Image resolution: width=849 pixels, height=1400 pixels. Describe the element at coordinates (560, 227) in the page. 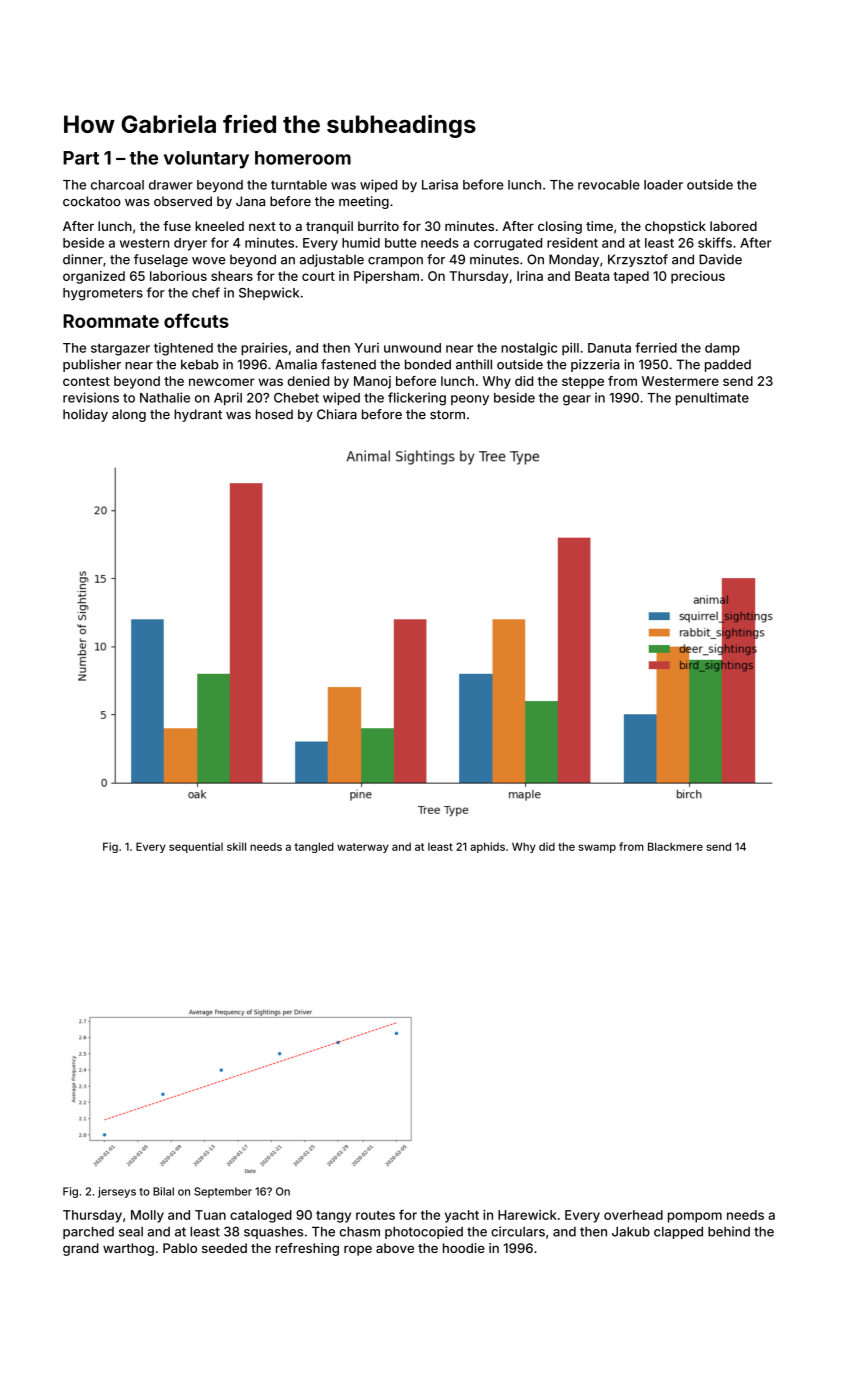

I see `closing` at that location.
